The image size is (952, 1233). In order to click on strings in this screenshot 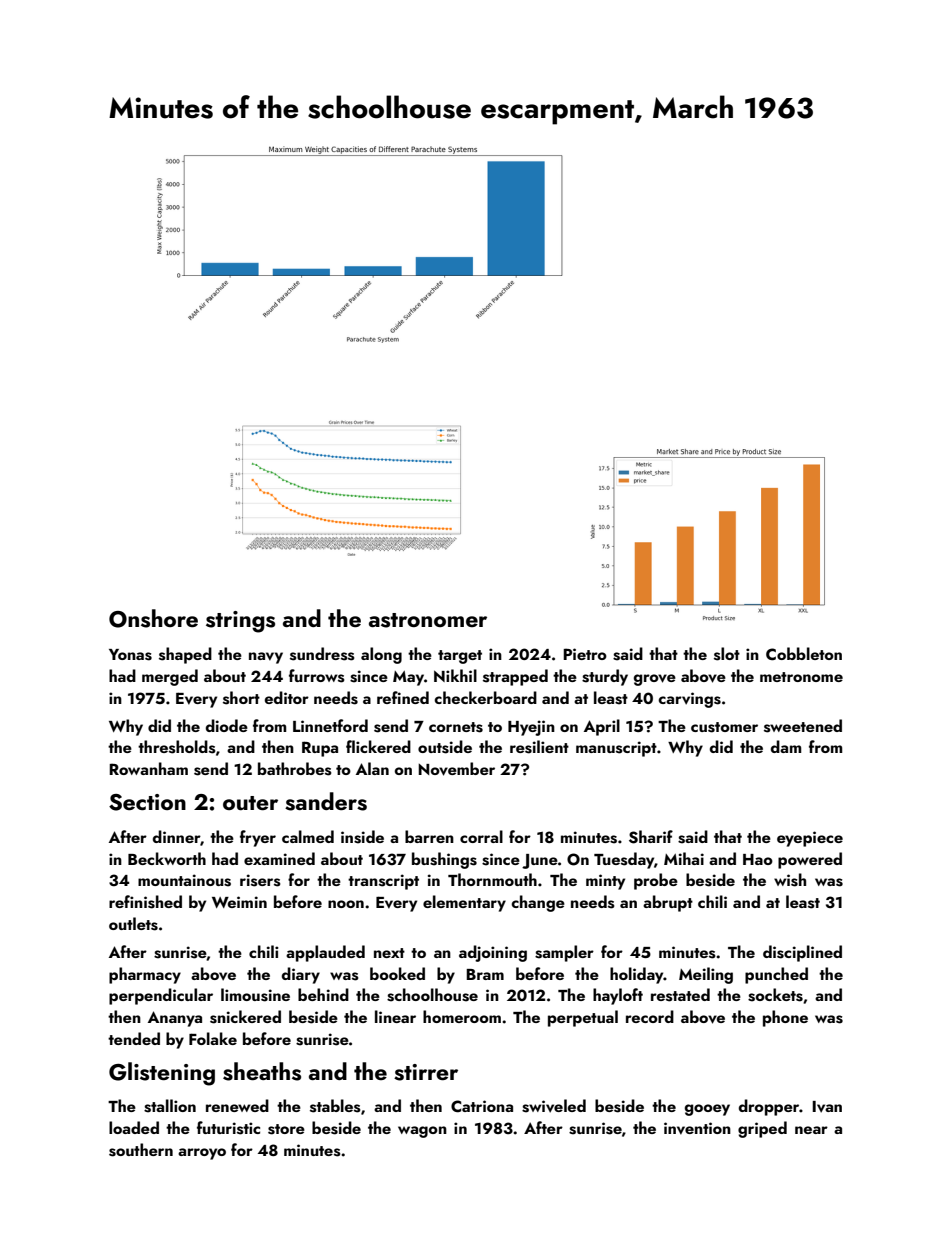, I will do `click(240, 622)`.
